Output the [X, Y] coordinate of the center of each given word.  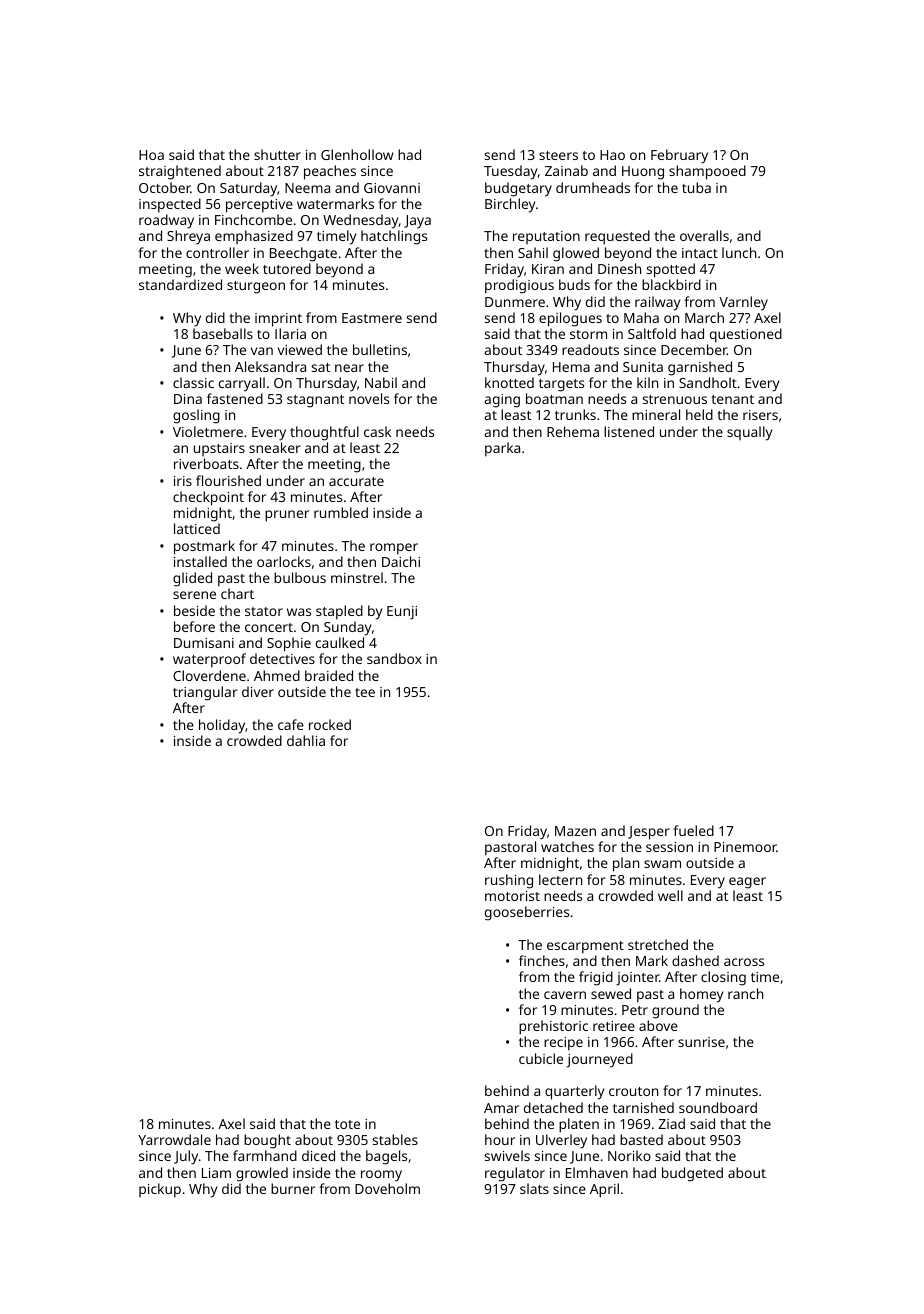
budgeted [692, 1174]
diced [318, 1155]
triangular [205, 693]
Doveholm [387, 1188]
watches [567, 846]
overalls [704, 235]
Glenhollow [357, 154]
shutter [277, 154]
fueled [693, 830]
